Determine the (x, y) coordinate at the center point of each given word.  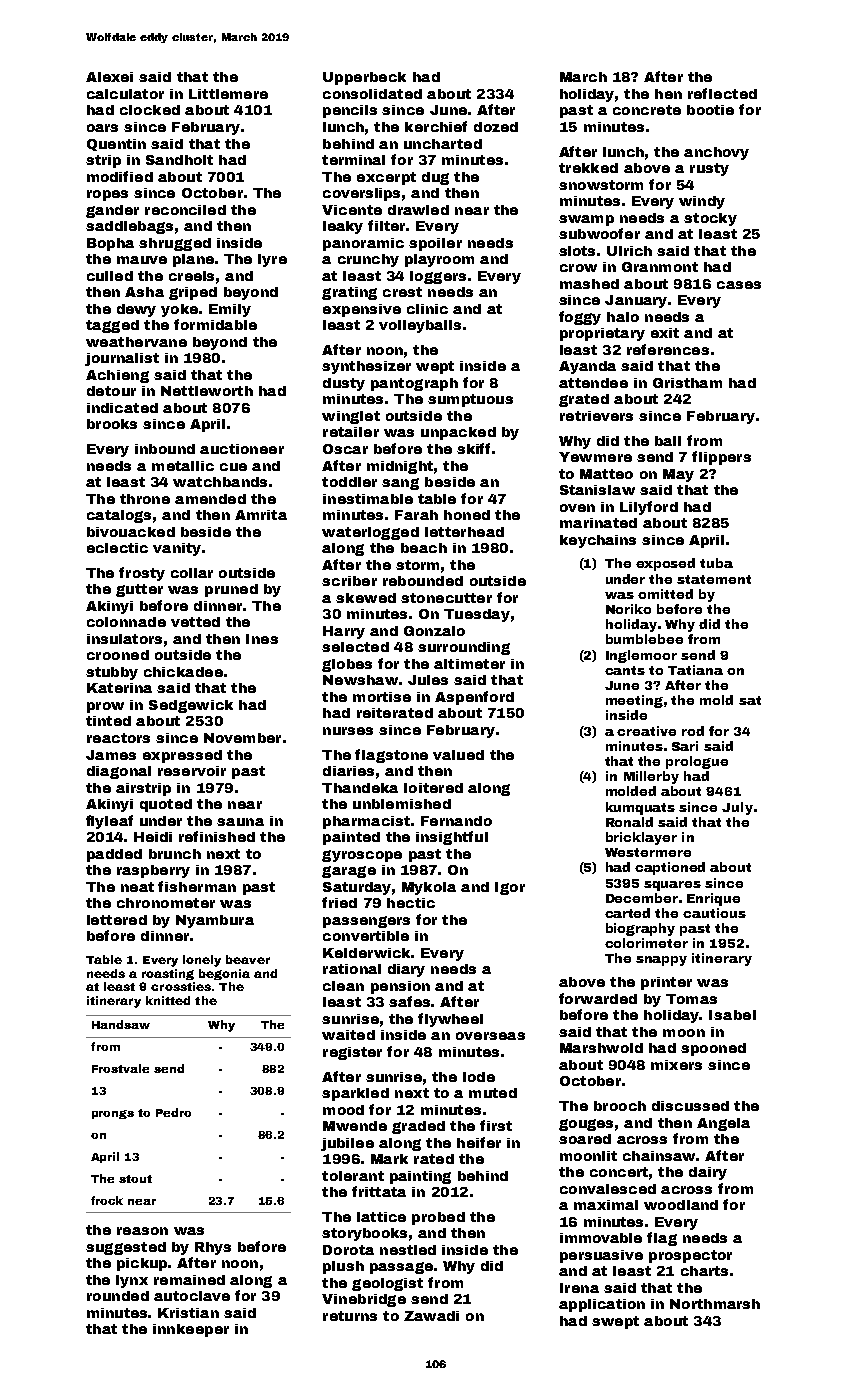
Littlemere (228, 94)
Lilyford (649, 508)
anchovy (716, 153)
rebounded (423, 581)
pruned (231, 590)
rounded (118, 1296)
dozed (496, 127)
